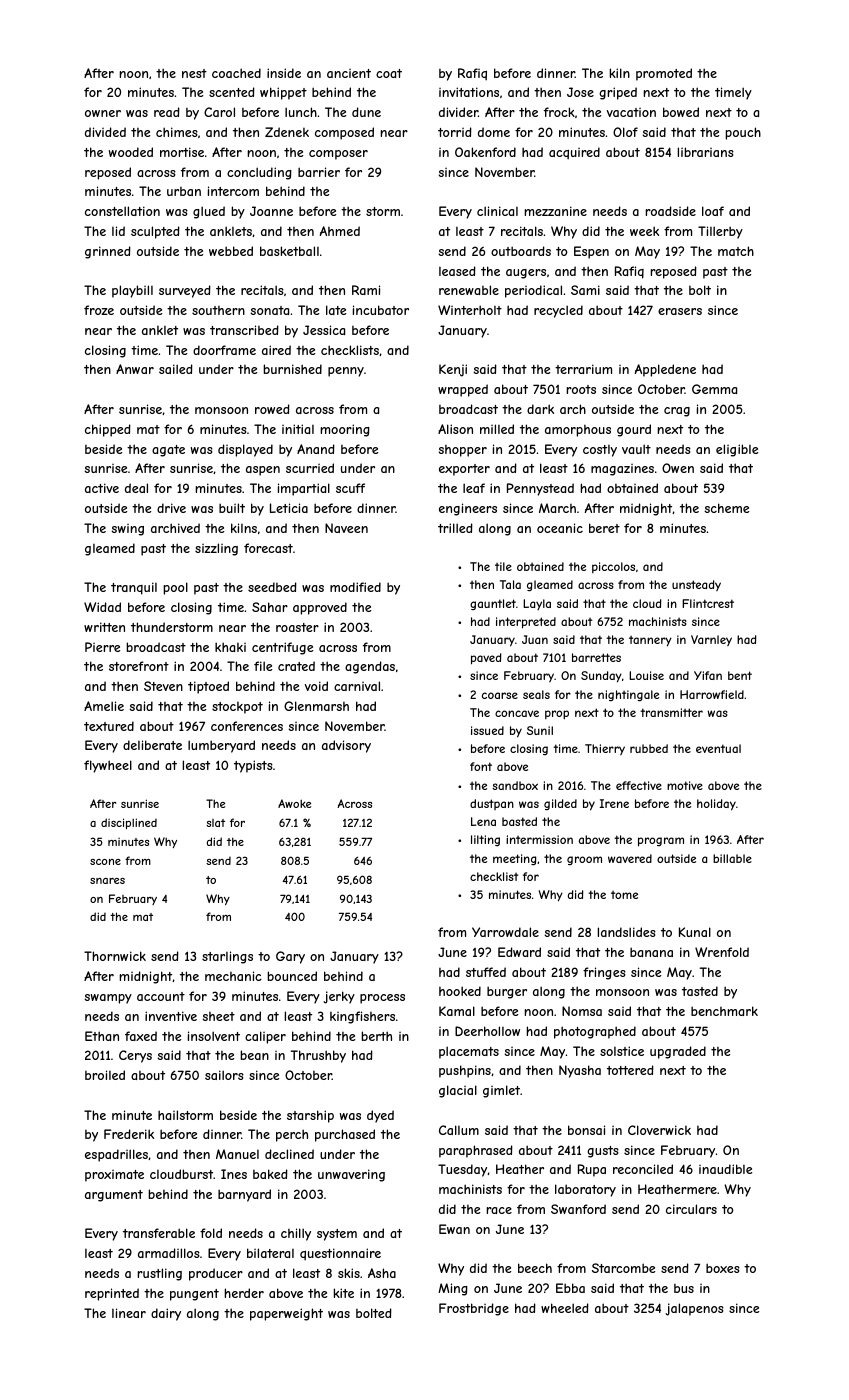  What do you see at coordinates (292, 976) in the document?
I see `bounced` at bounding box center [292, 976].
